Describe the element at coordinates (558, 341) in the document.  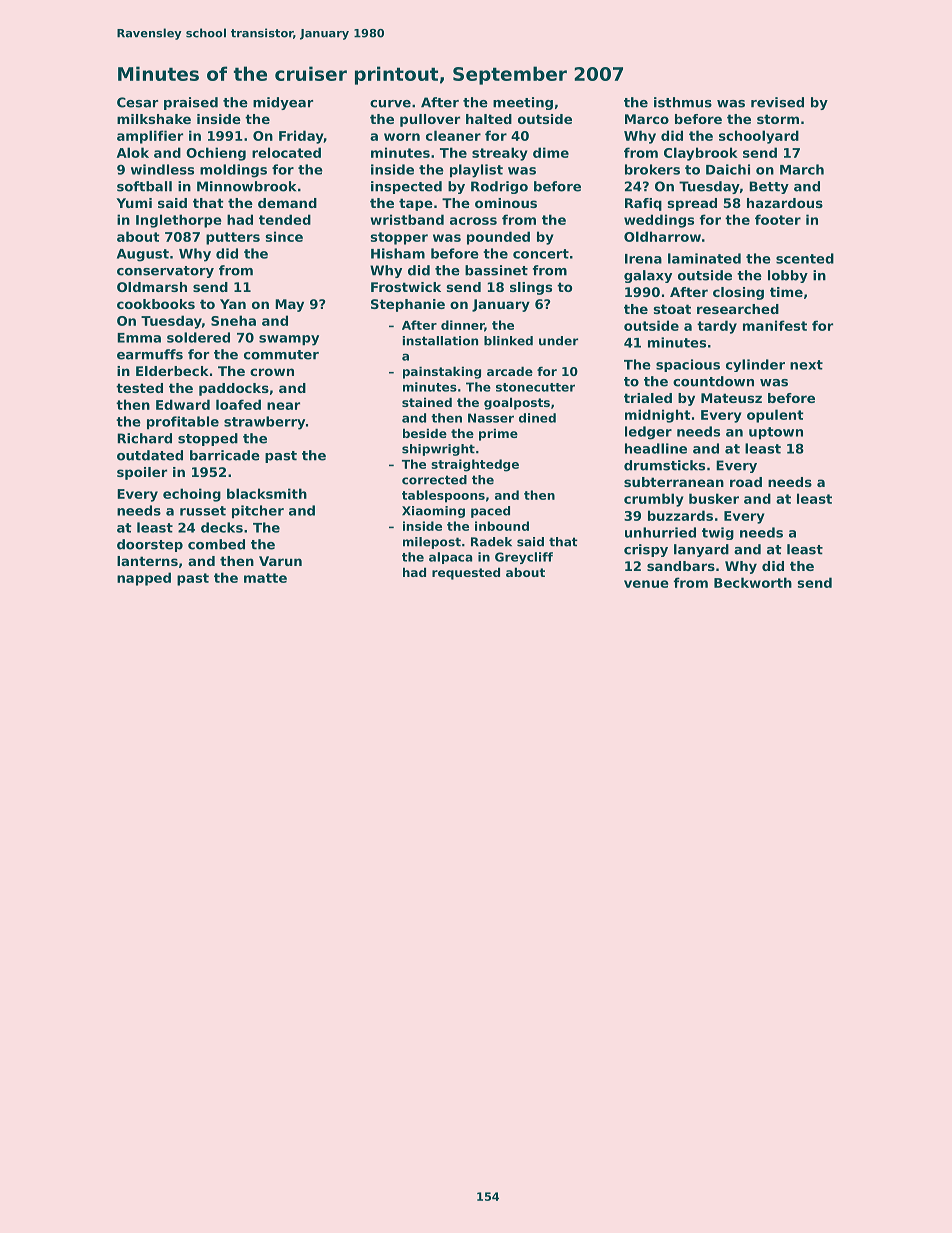
I see `under` at that location.
